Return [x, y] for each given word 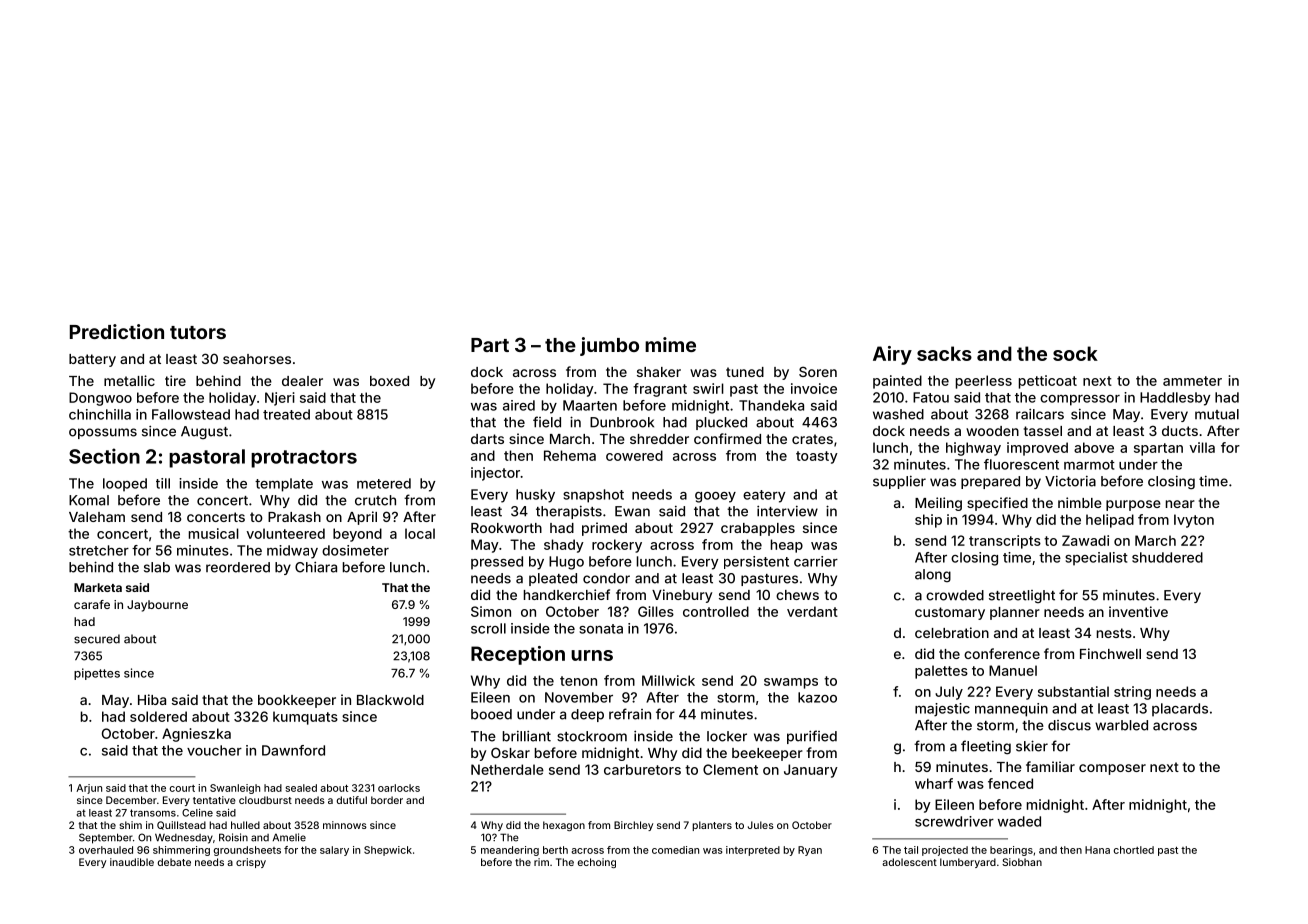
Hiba [152, 699]
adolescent [909, 862]
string [1132, 693]
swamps [791, 683]
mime [670, 344]
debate [174, 862]
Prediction [117, 331]
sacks [944, 353]
